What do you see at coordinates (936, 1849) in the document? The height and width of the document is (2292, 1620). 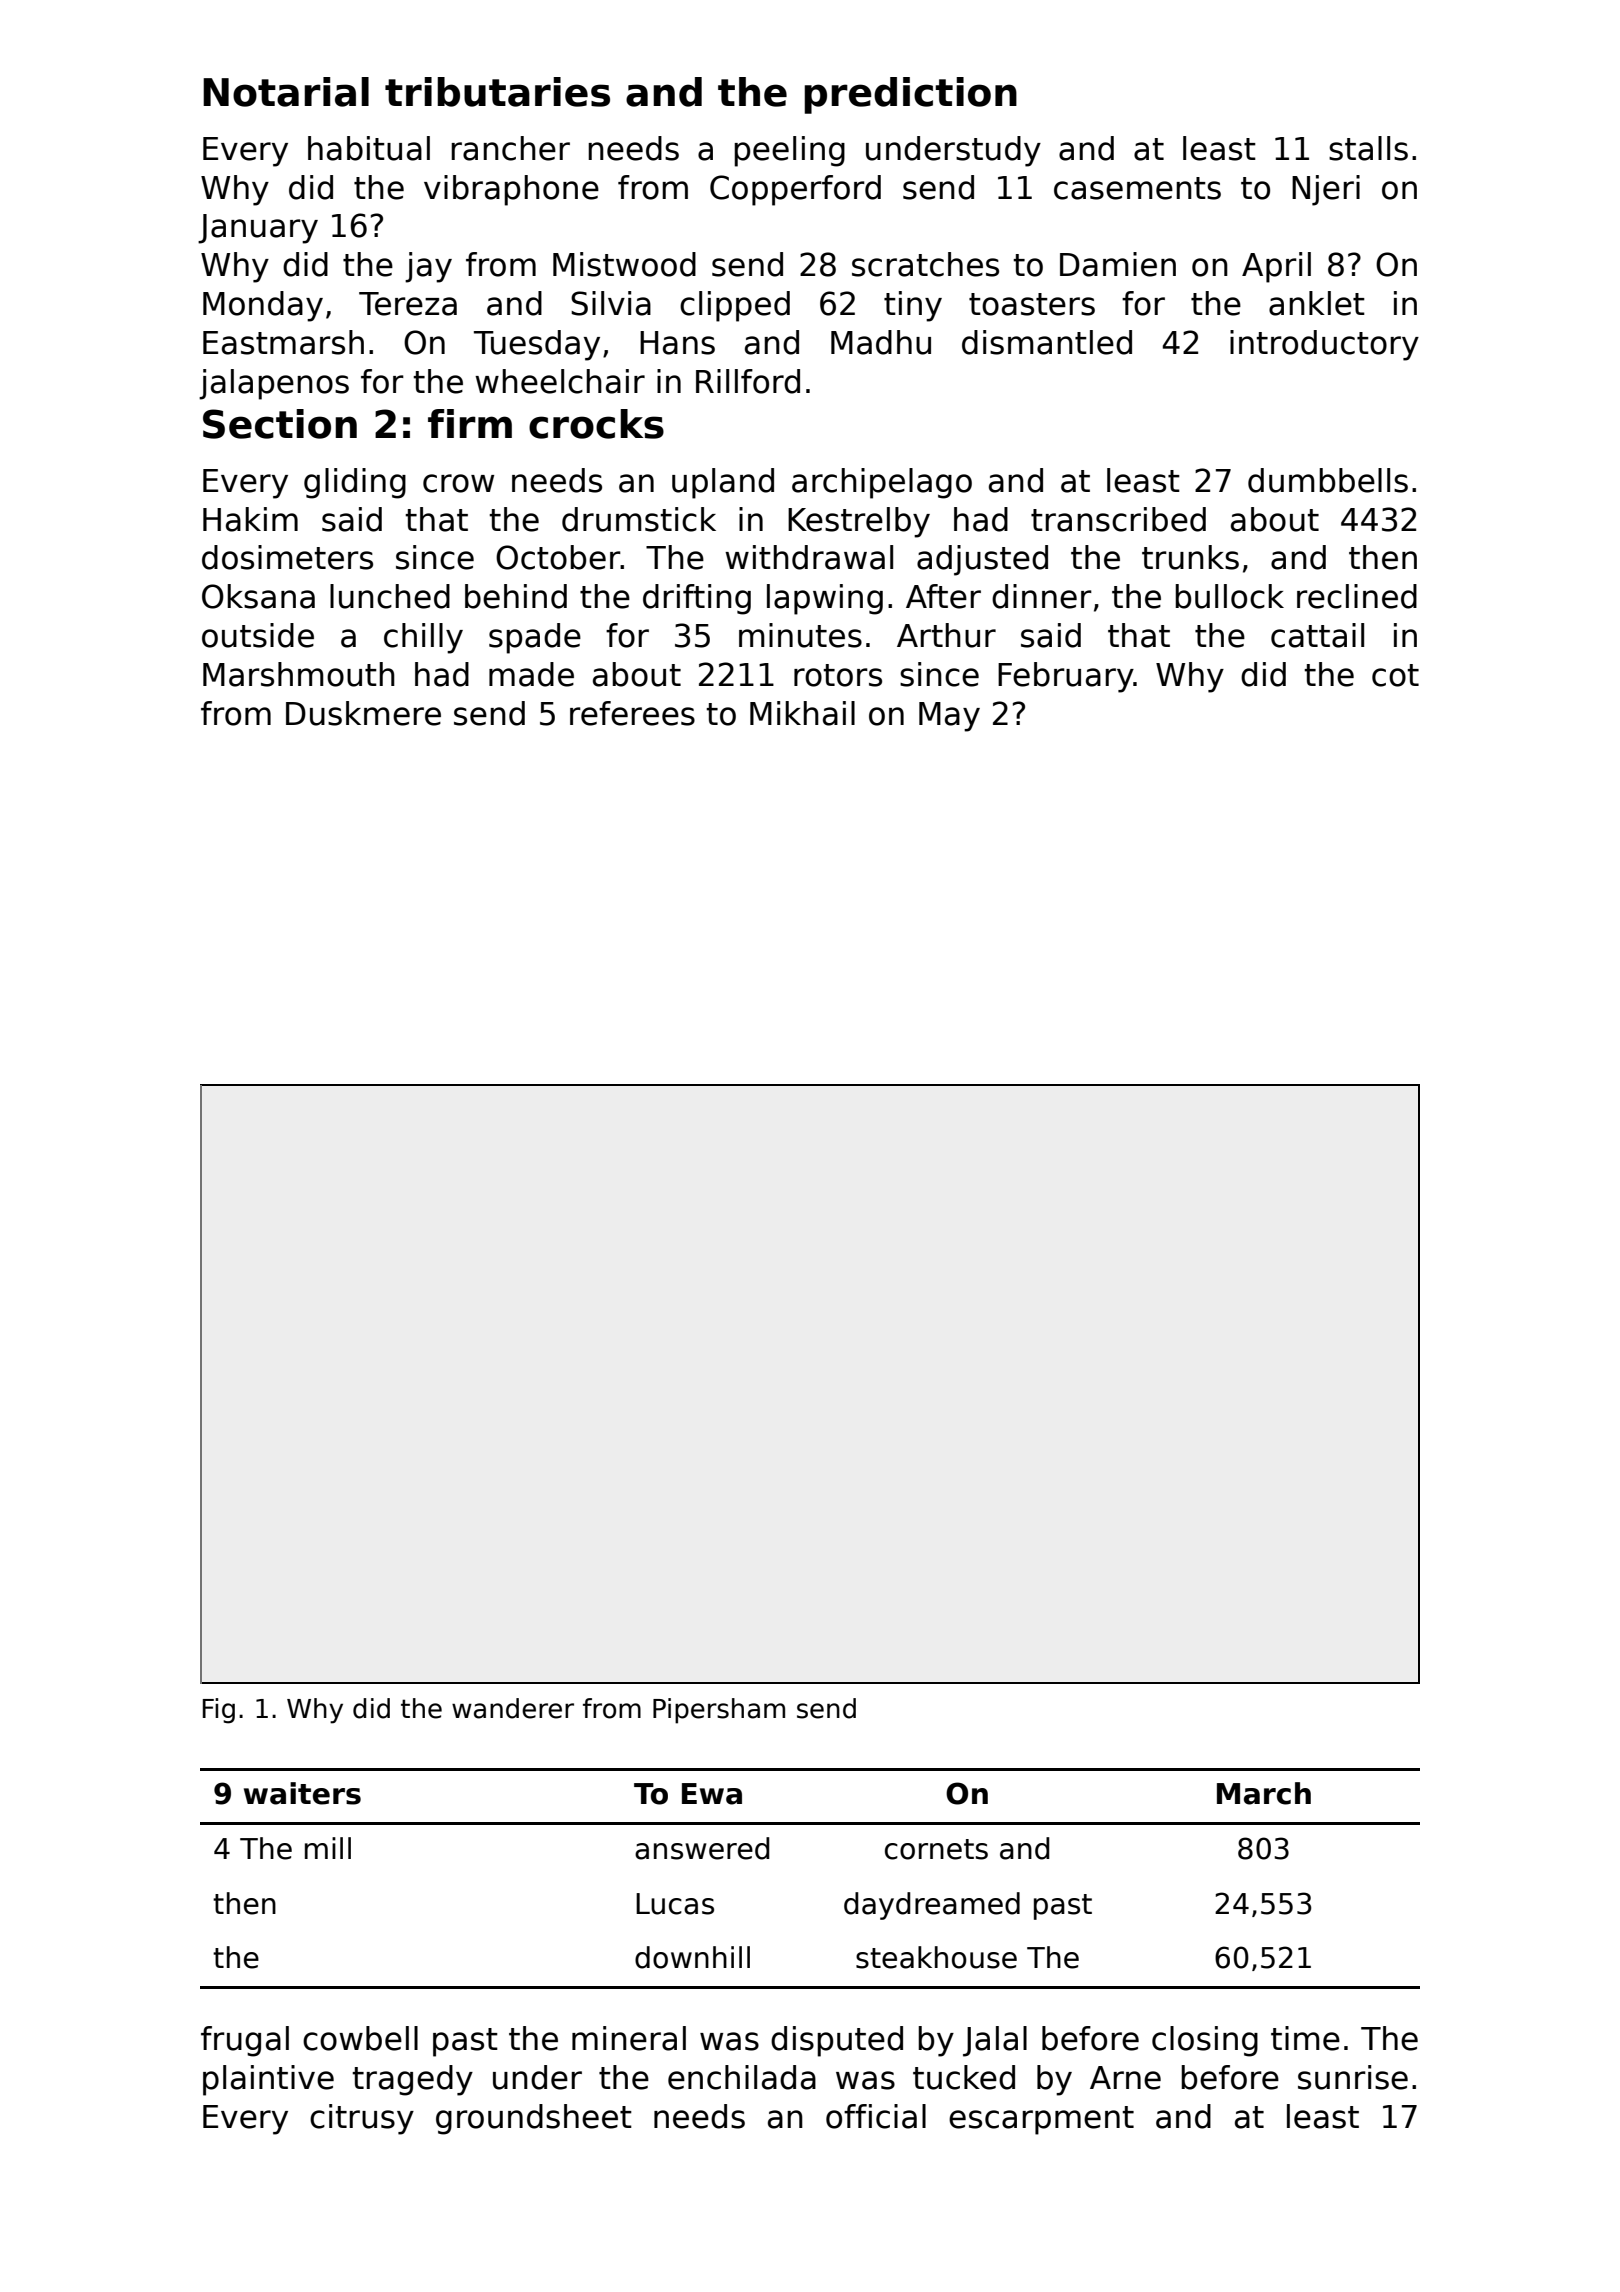 I see `cornets` at bounding box center [936, 1849].
